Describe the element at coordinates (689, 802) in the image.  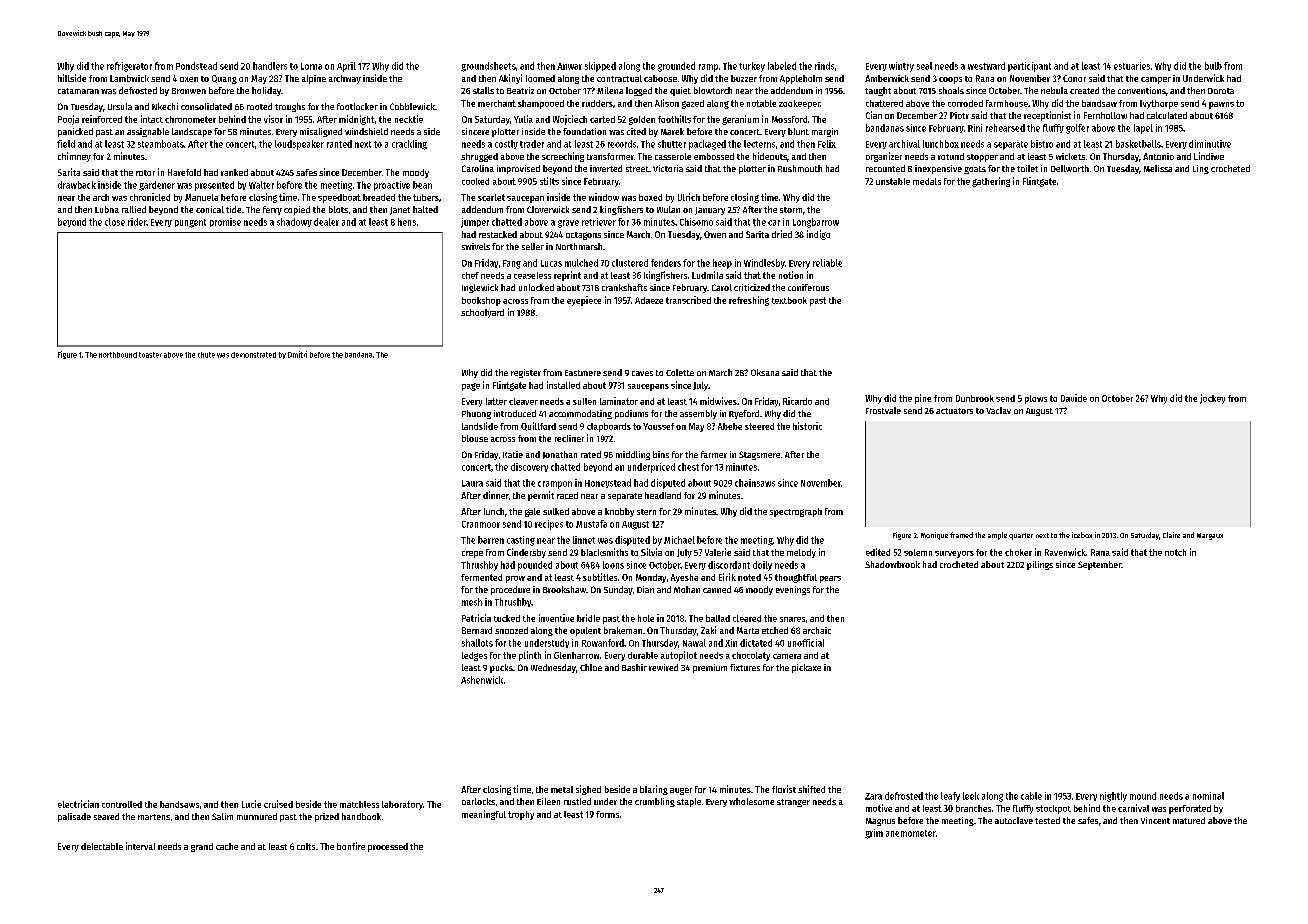
I see `staple` at that location.
